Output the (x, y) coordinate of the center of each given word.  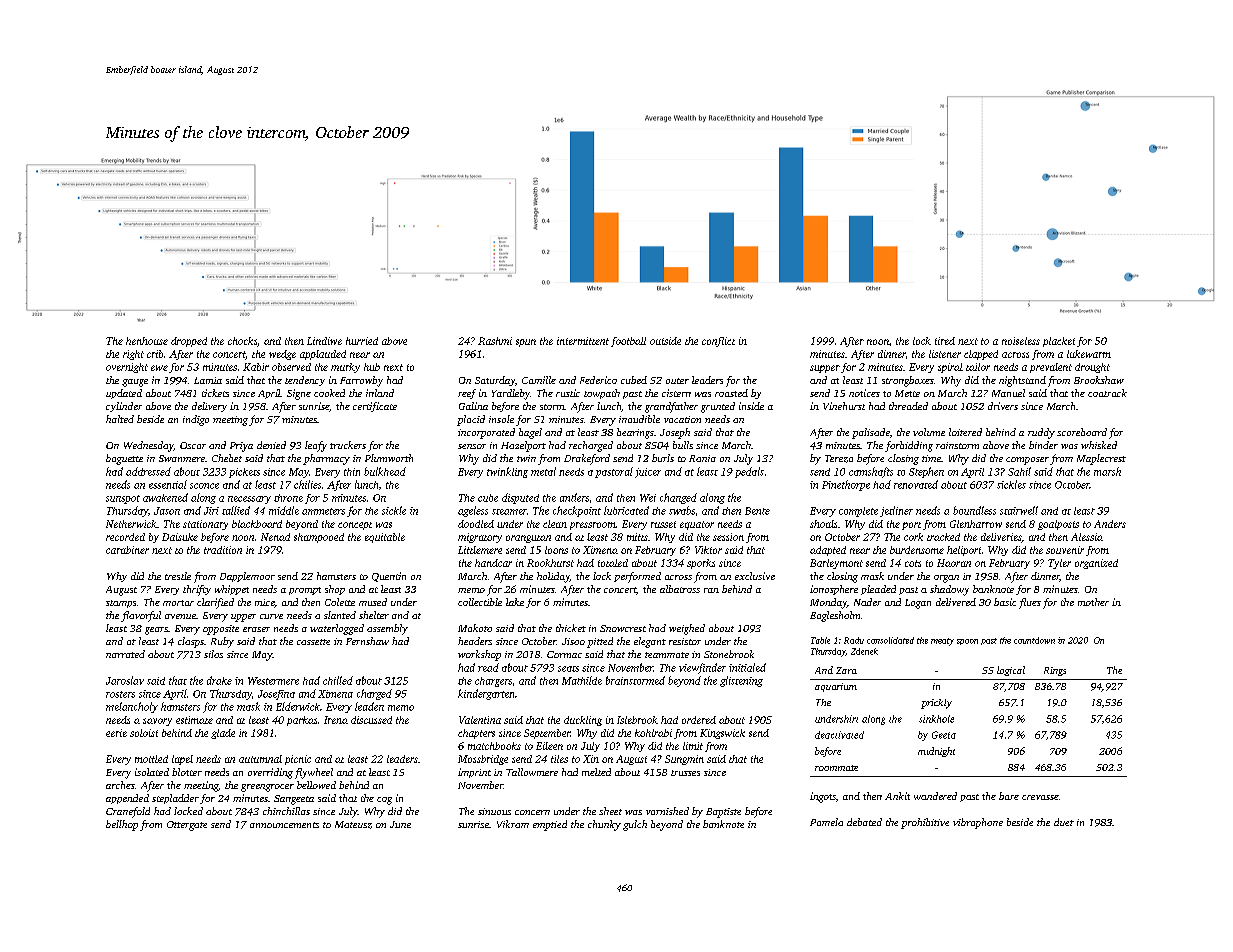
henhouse (147, 341)
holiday (553, 577)
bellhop (122, 825)
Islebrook (637, 720)
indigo (196, 420)
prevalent (1051, 368)
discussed (371, 720)
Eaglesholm (835, 616)
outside (665, 341)
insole (501, 419)
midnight (936, 752)
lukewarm (1089, 354)
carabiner (127, 550)
